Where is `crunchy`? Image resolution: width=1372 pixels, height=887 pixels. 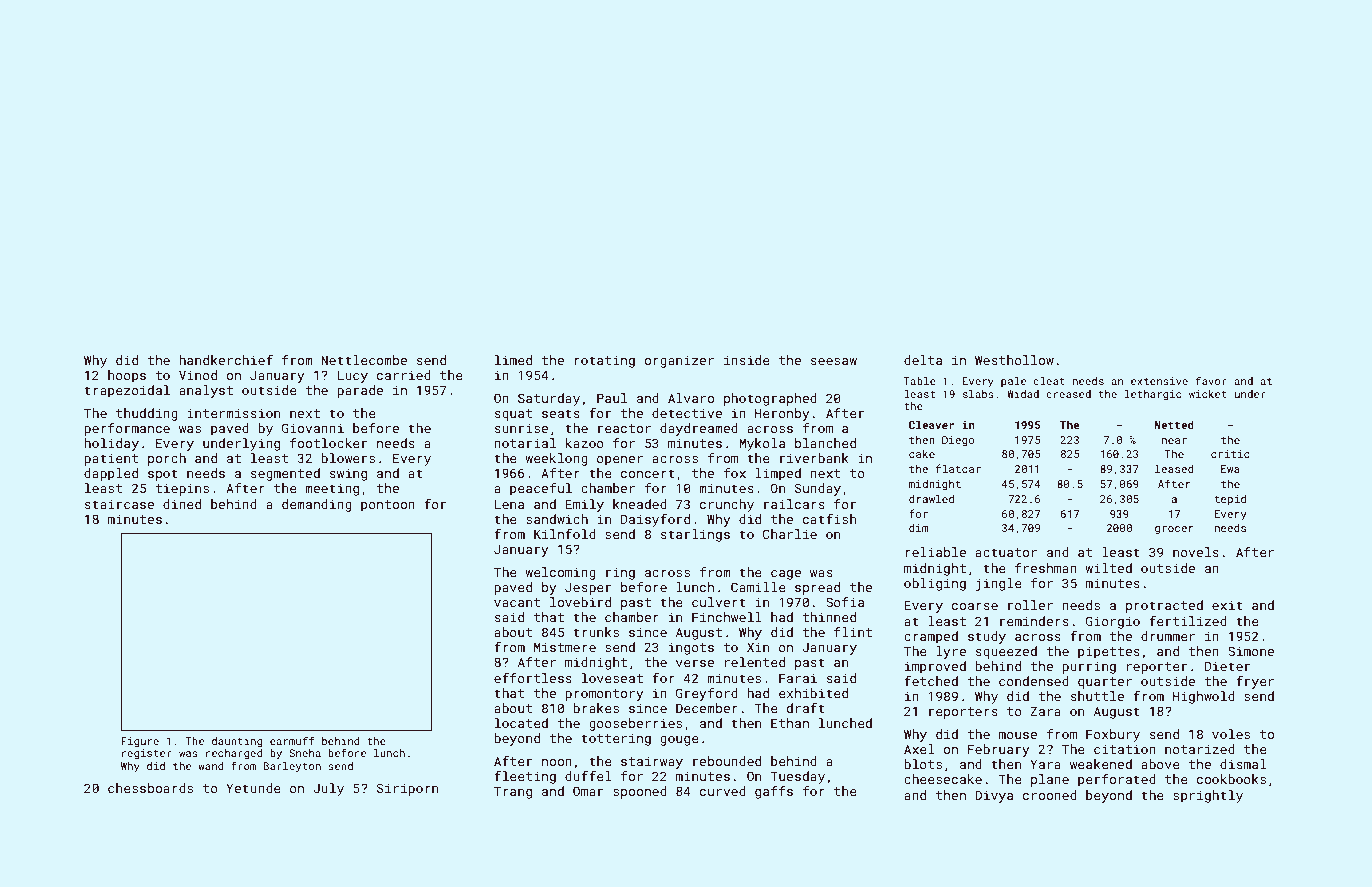 crunchy is located at coordinates (727, 505).
